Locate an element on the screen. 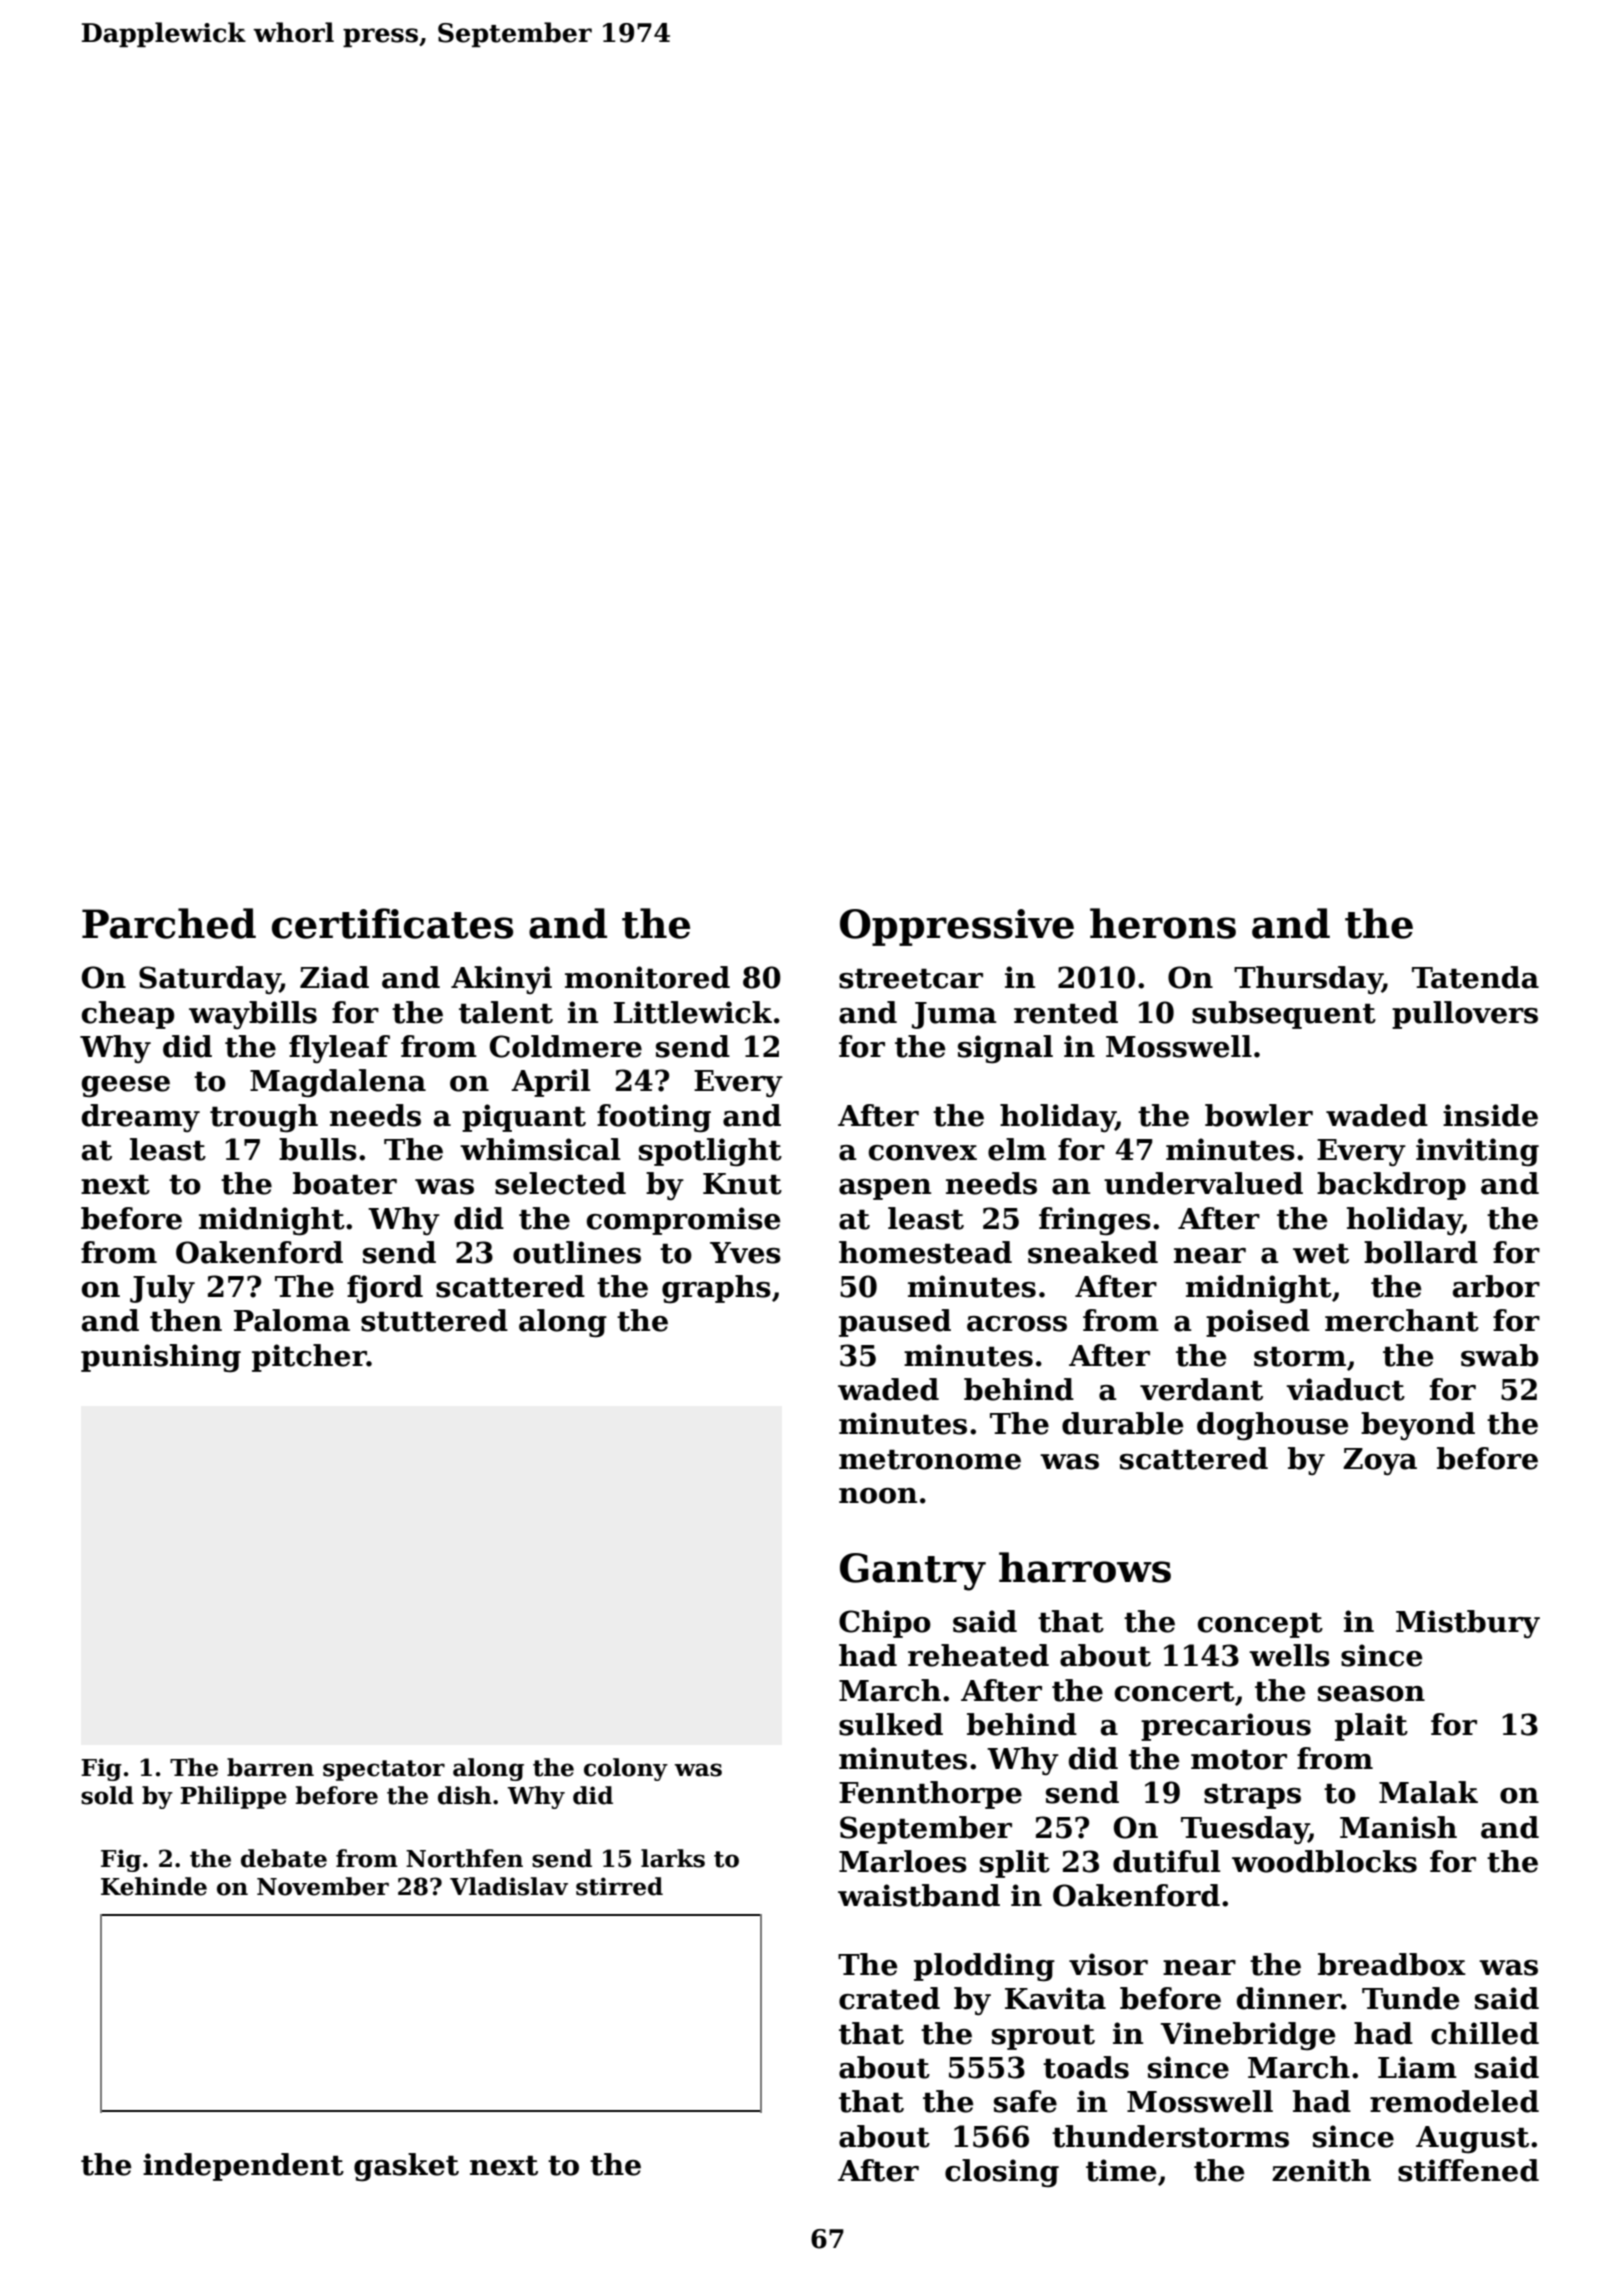 This screenshot has width=1620, height=2292. monitored is located at coordinates (647, 977).
